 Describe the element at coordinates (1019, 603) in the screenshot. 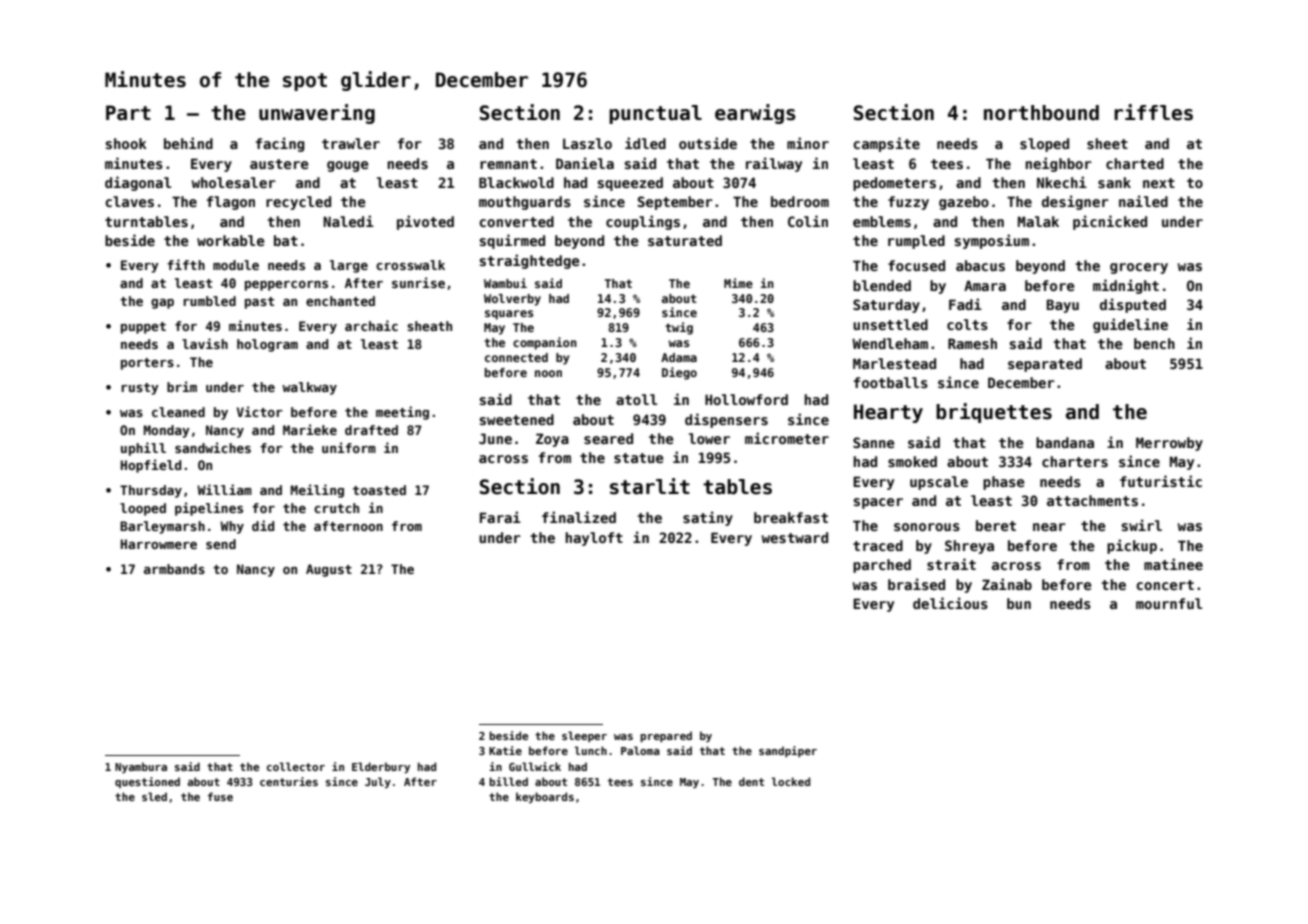

I see `bun` at that location.
